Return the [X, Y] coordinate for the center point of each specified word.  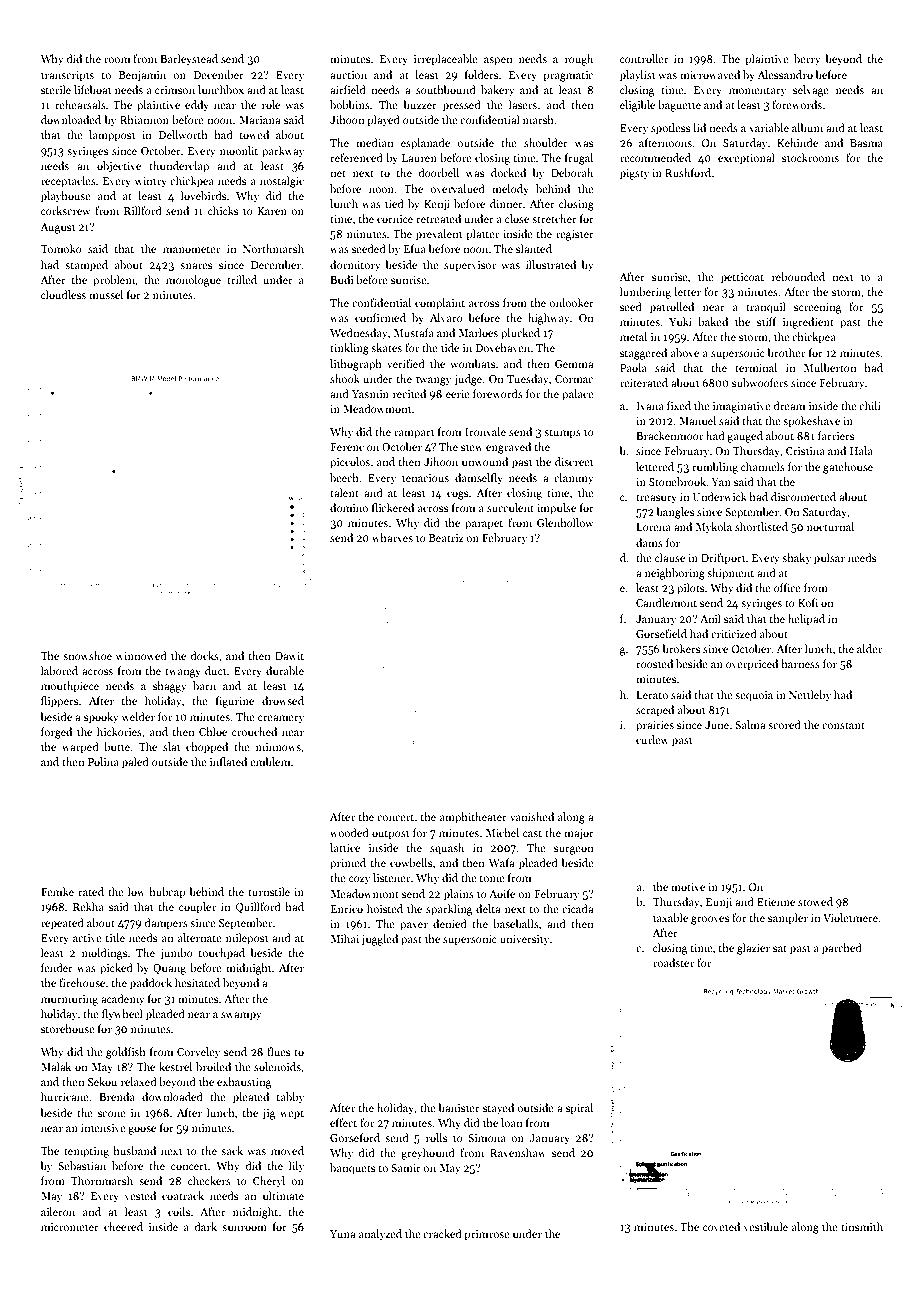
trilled [242, 279]
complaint [440, 304]
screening [818, 308]
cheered [123, 1226]
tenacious [425, 478]
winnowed [141, 655]
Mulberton [830, 367]
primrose [487, 1235]
